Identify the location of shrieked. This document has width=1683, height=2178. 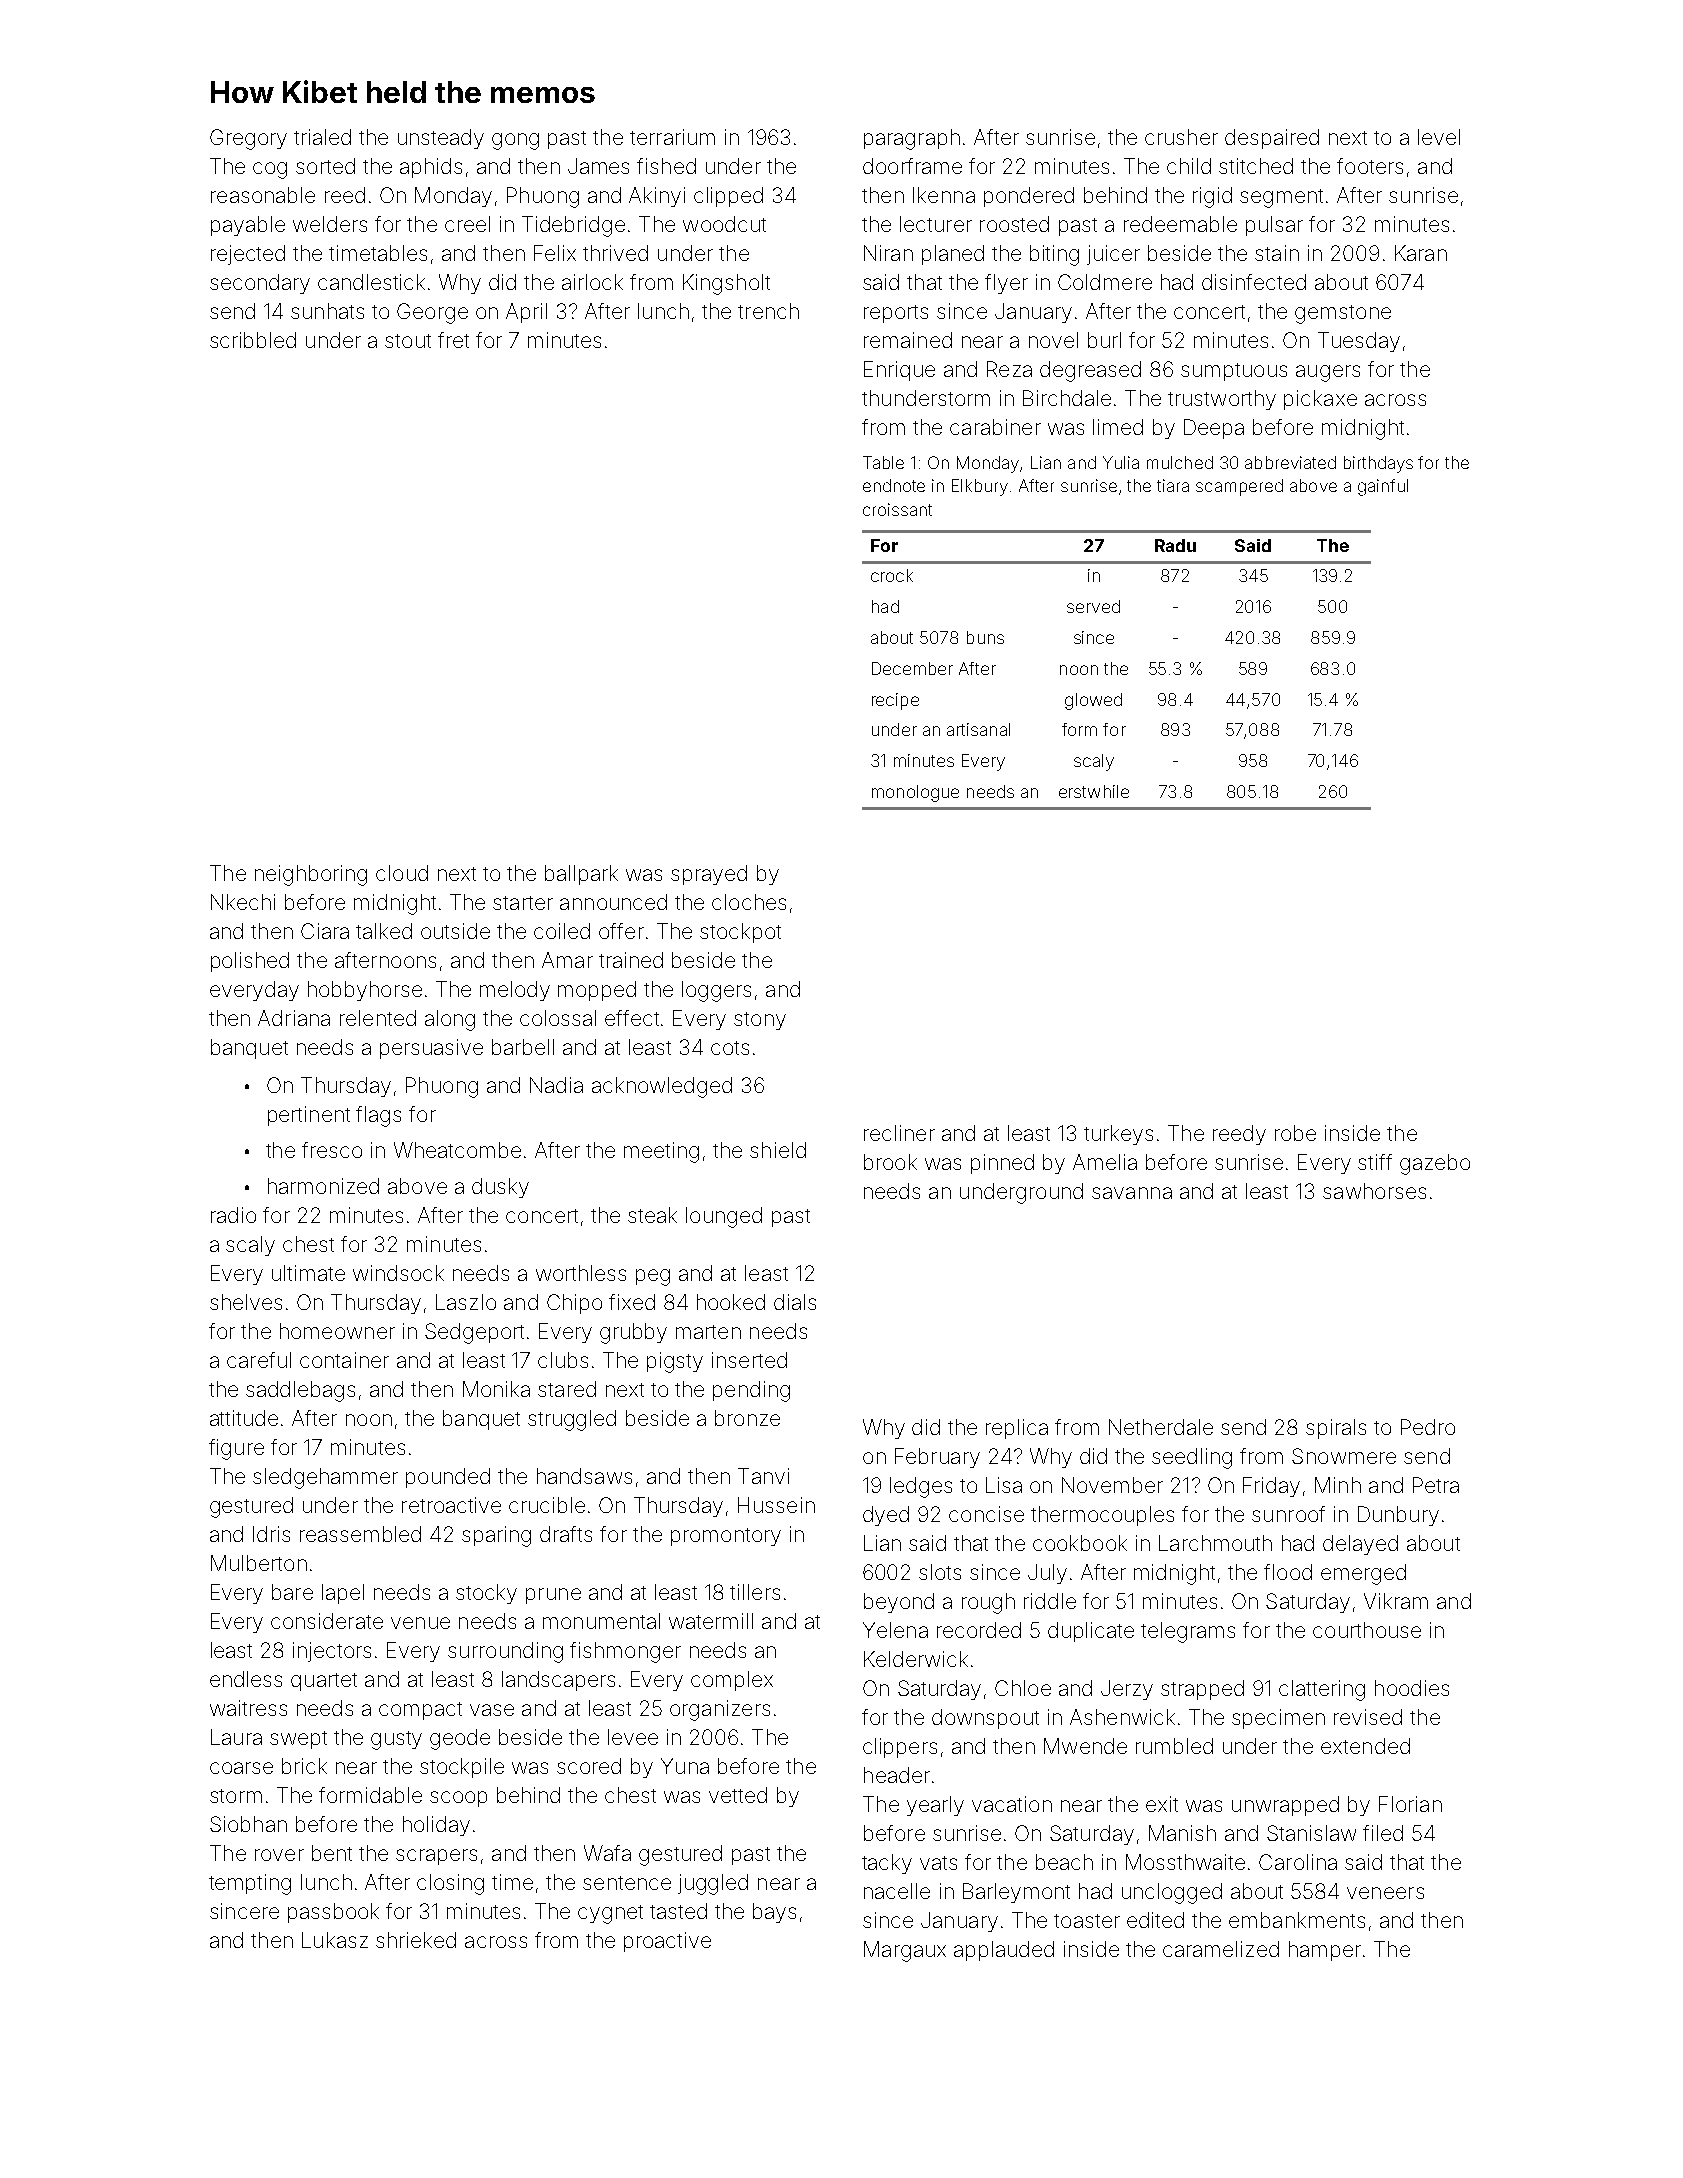
(416, 1940).
